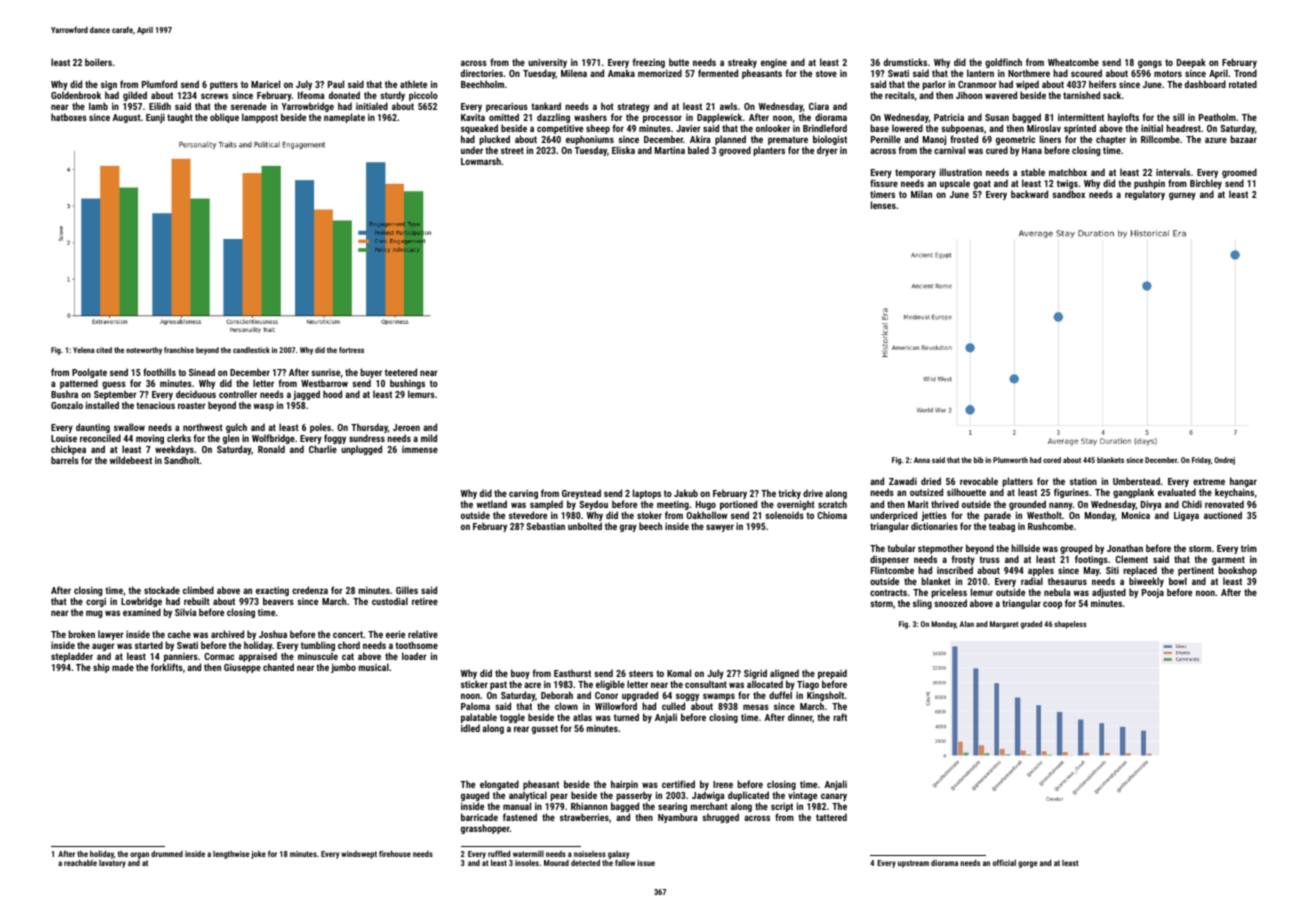  What do you see at coordinates (978, 460) in the document?
I see `bib` at bounding box center [978, 460].
